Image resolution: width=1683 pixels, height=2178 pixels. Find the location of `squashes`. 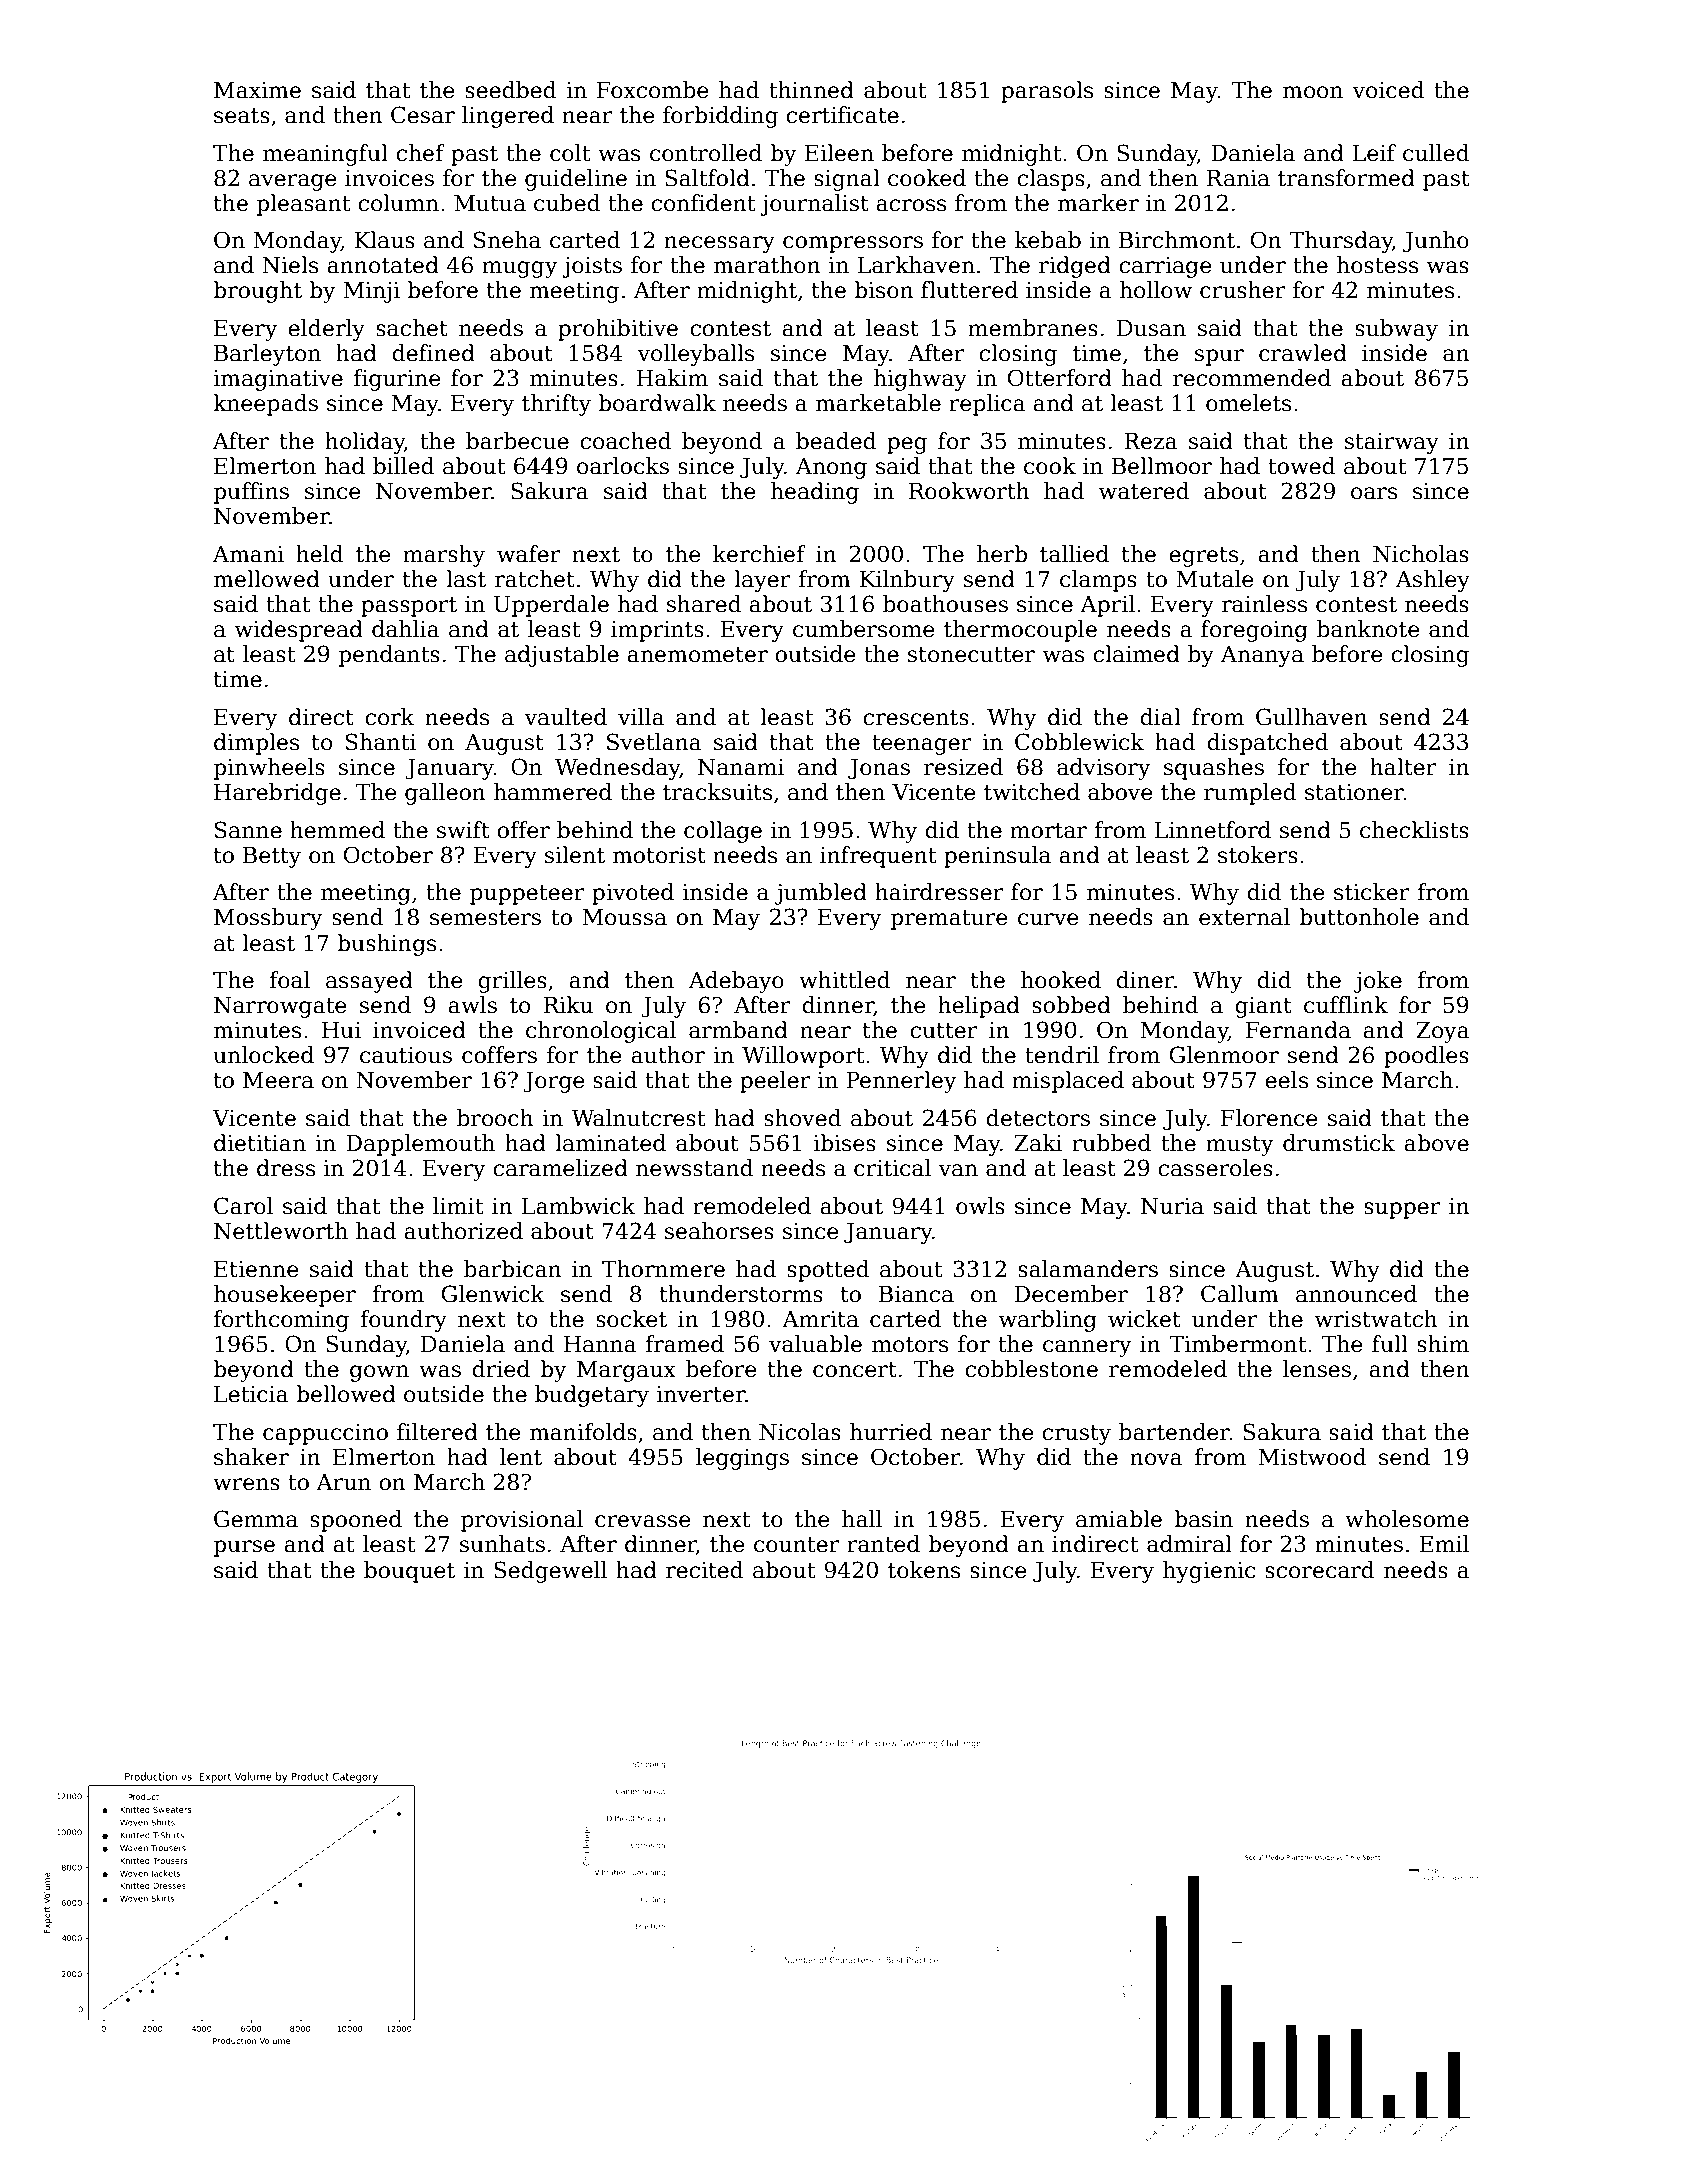

squashes is located at coordinates (1214, 769).
